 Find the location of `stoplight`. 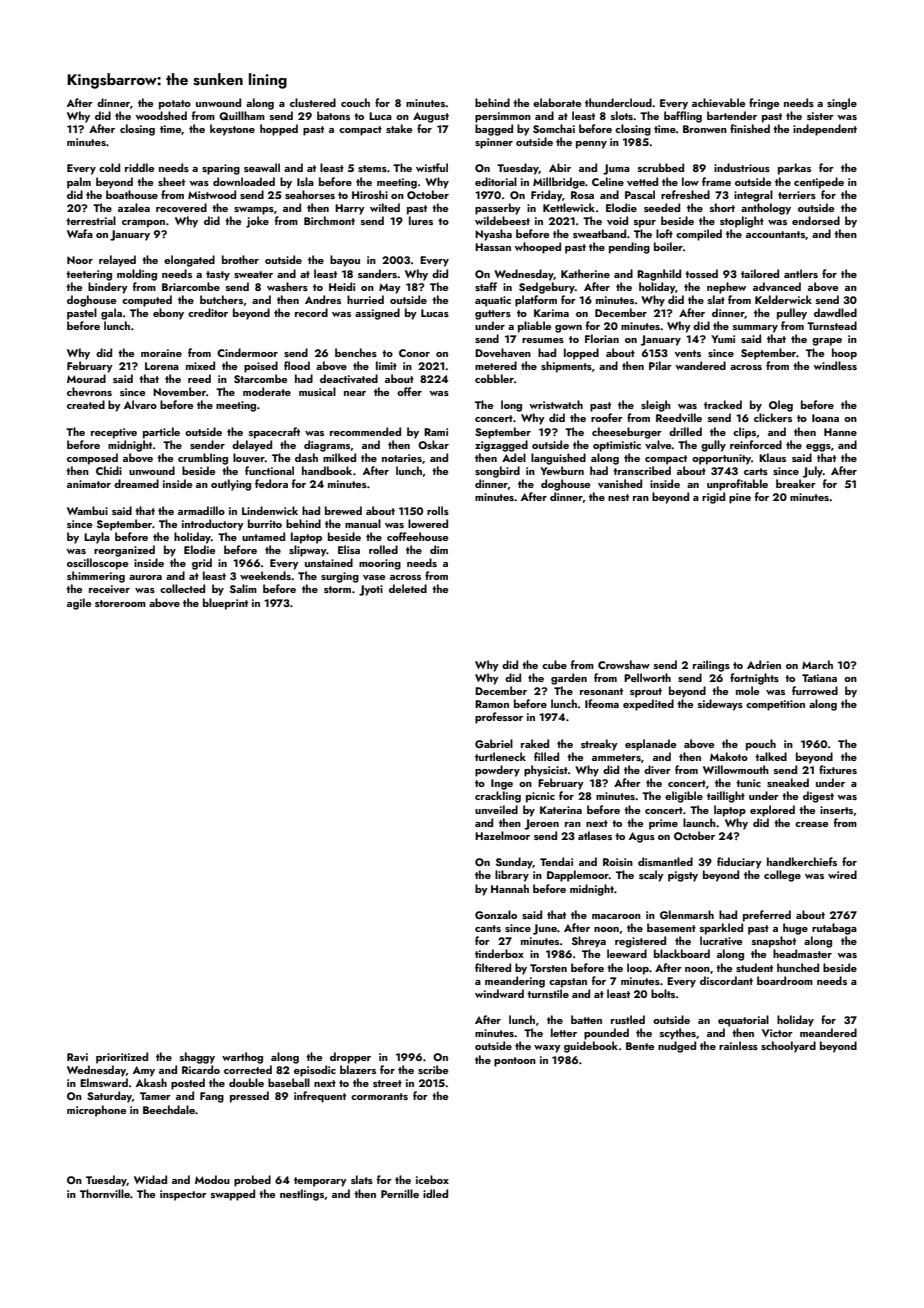

stoplight is located at coordinates (742, 222).
